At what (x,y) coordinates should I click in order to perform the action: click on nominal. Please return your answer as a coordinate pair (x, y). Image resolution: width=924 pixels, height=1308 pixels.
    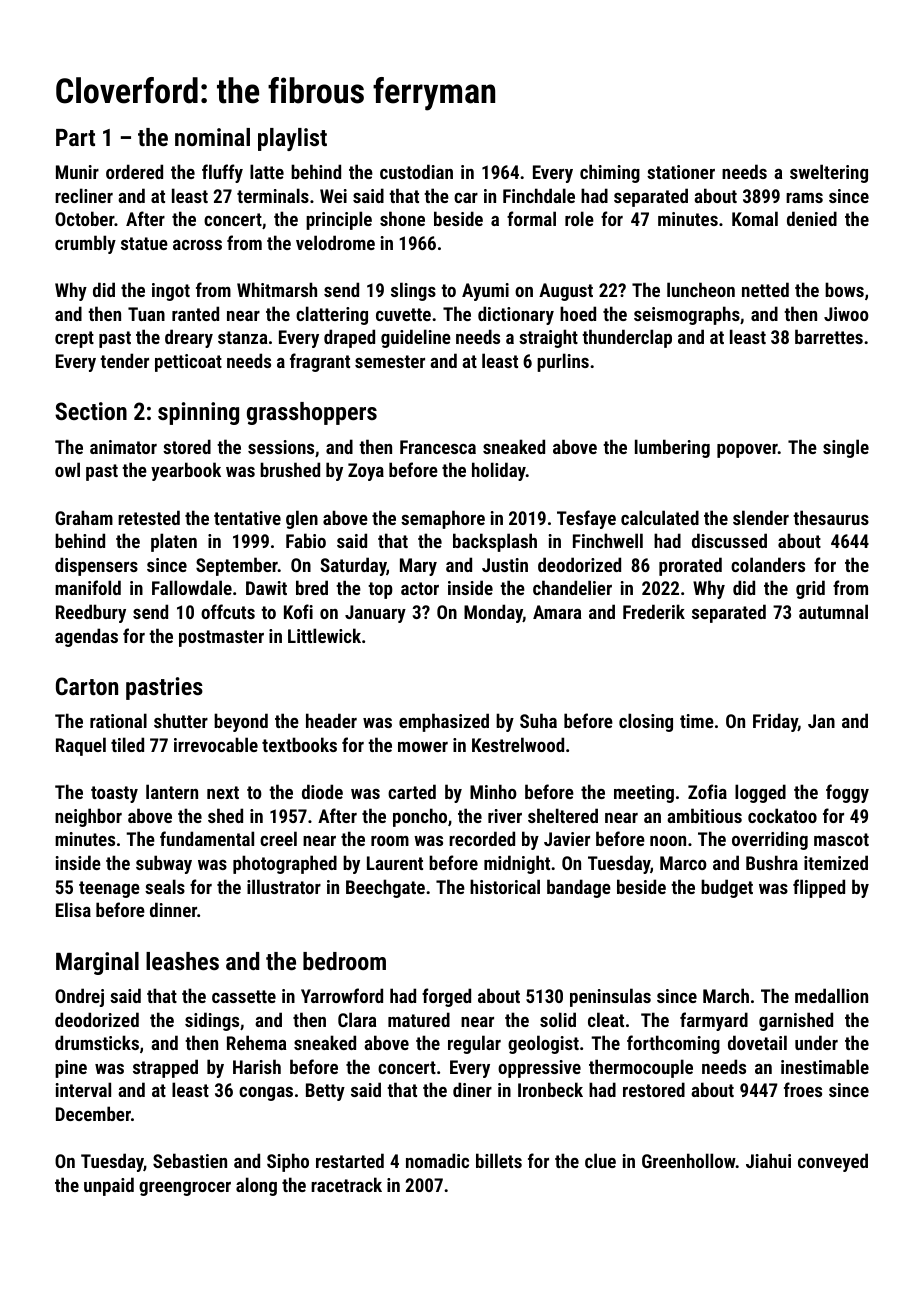
    Looking at the image, I should click on (212, 137).
